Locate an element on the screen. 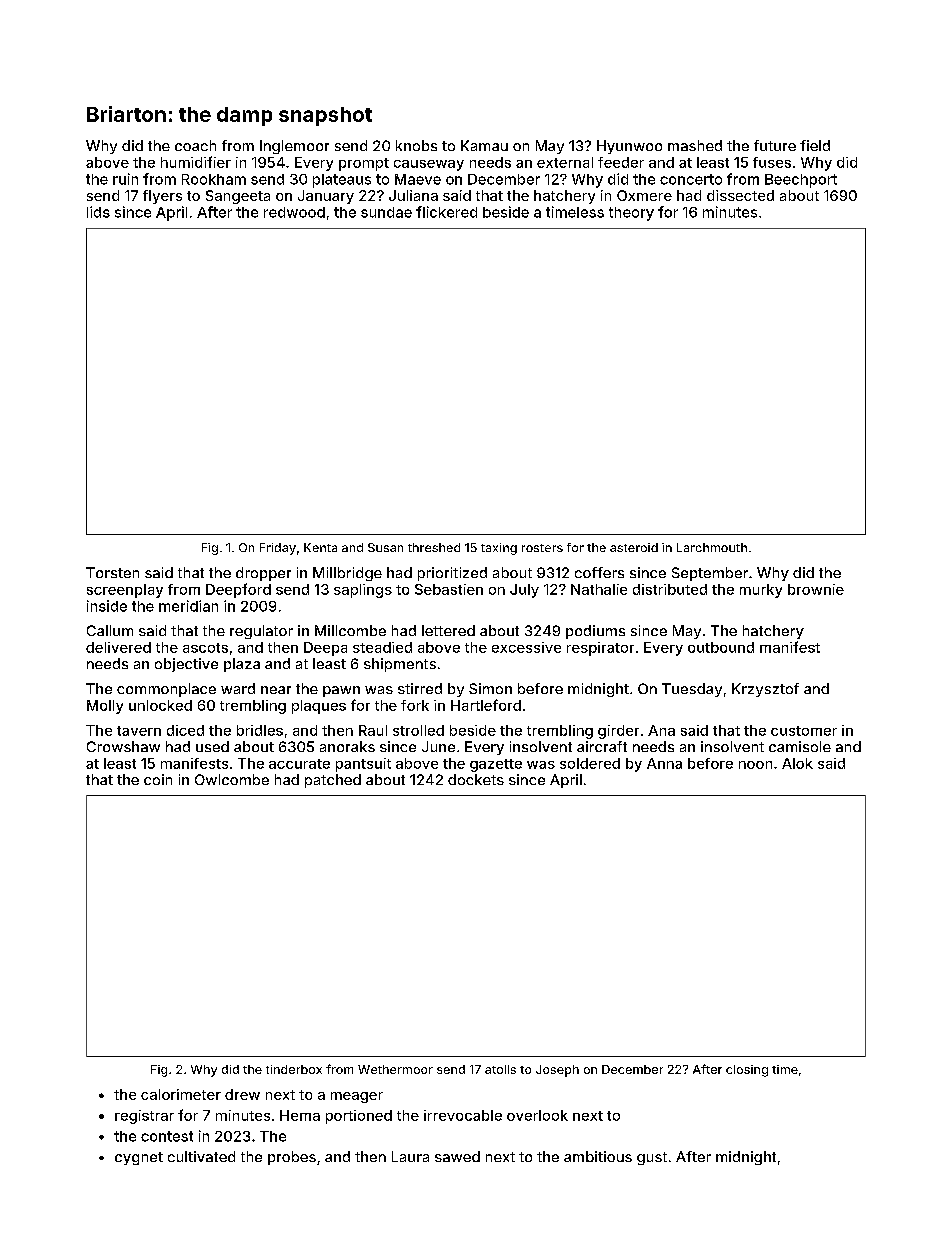 The height and width of the screenshot is (1233, 952). coin is located at coordinates (158, 779).
